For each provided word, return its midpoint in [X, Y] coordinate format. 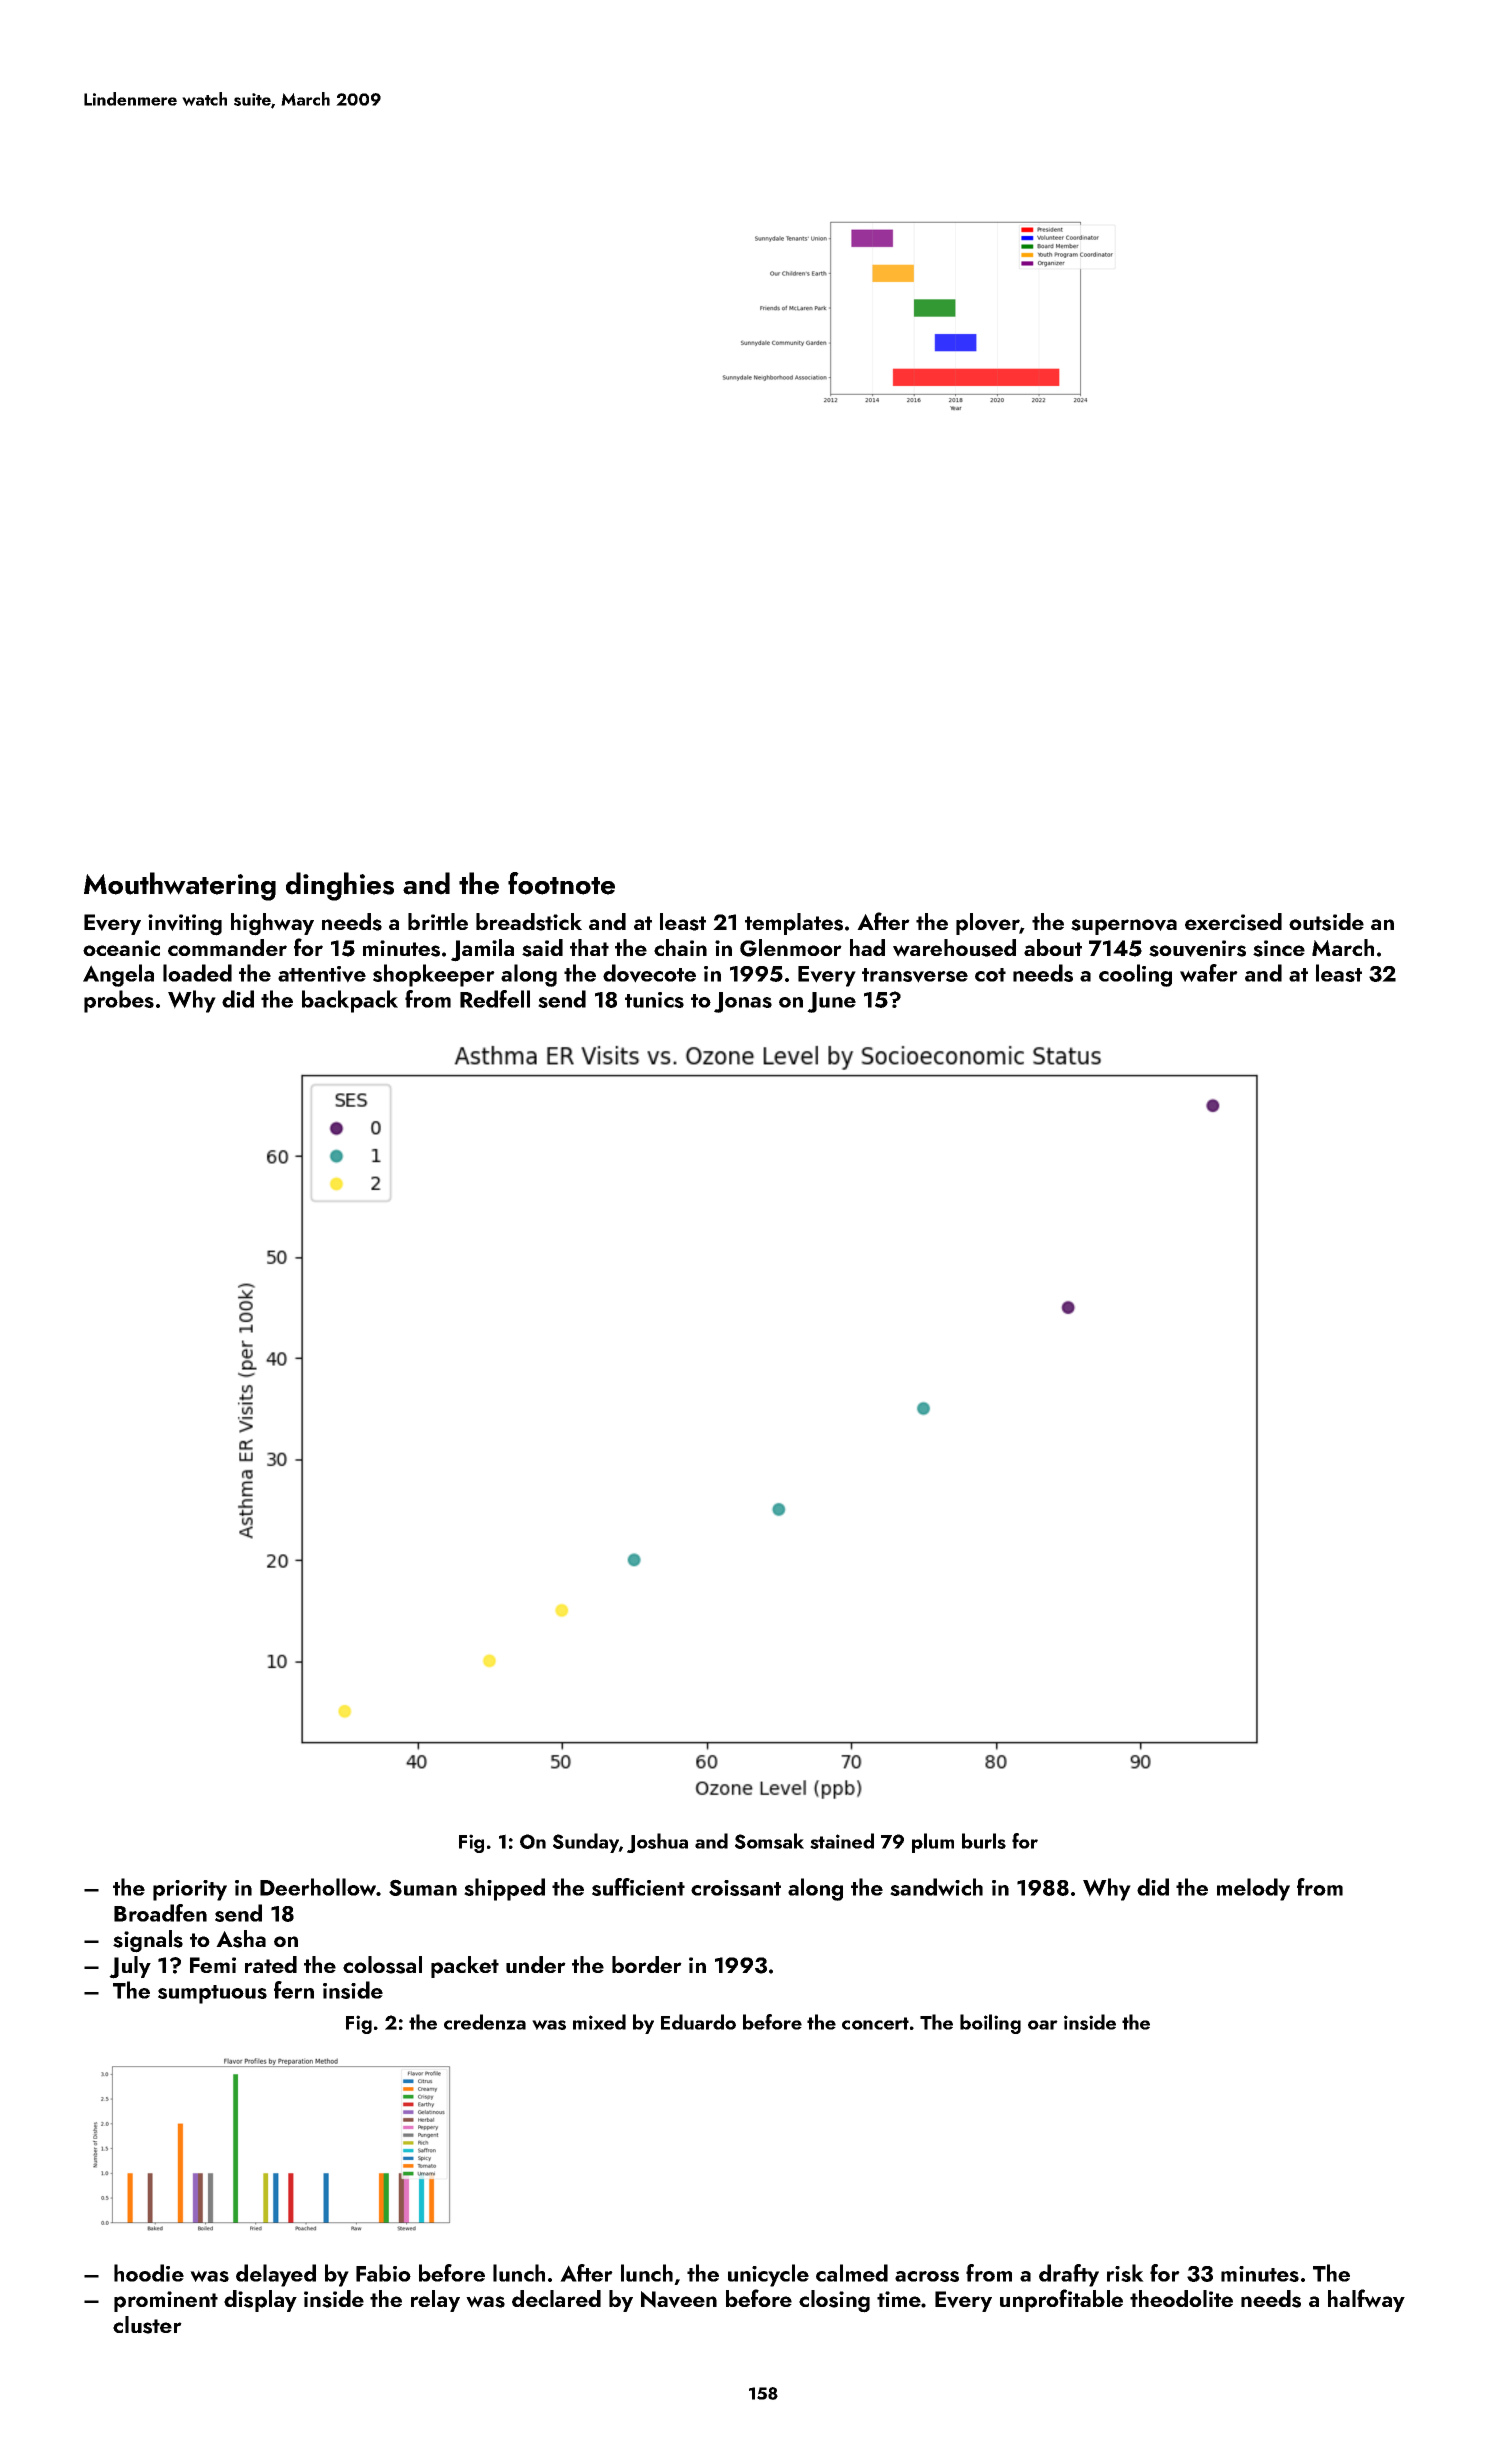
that [589, 947]
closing [834, 2301]
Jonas [743, 1002]
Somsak [769, 1841]
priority [190, 1890]
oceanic [121, 948]
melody [1253, 1889]
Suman [423, 1887]
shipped [504, 1889]
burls [984, 1841]
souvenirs [1197, 948]
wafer [1209, 973]
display [260, 2301]
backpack [350, 1001]
